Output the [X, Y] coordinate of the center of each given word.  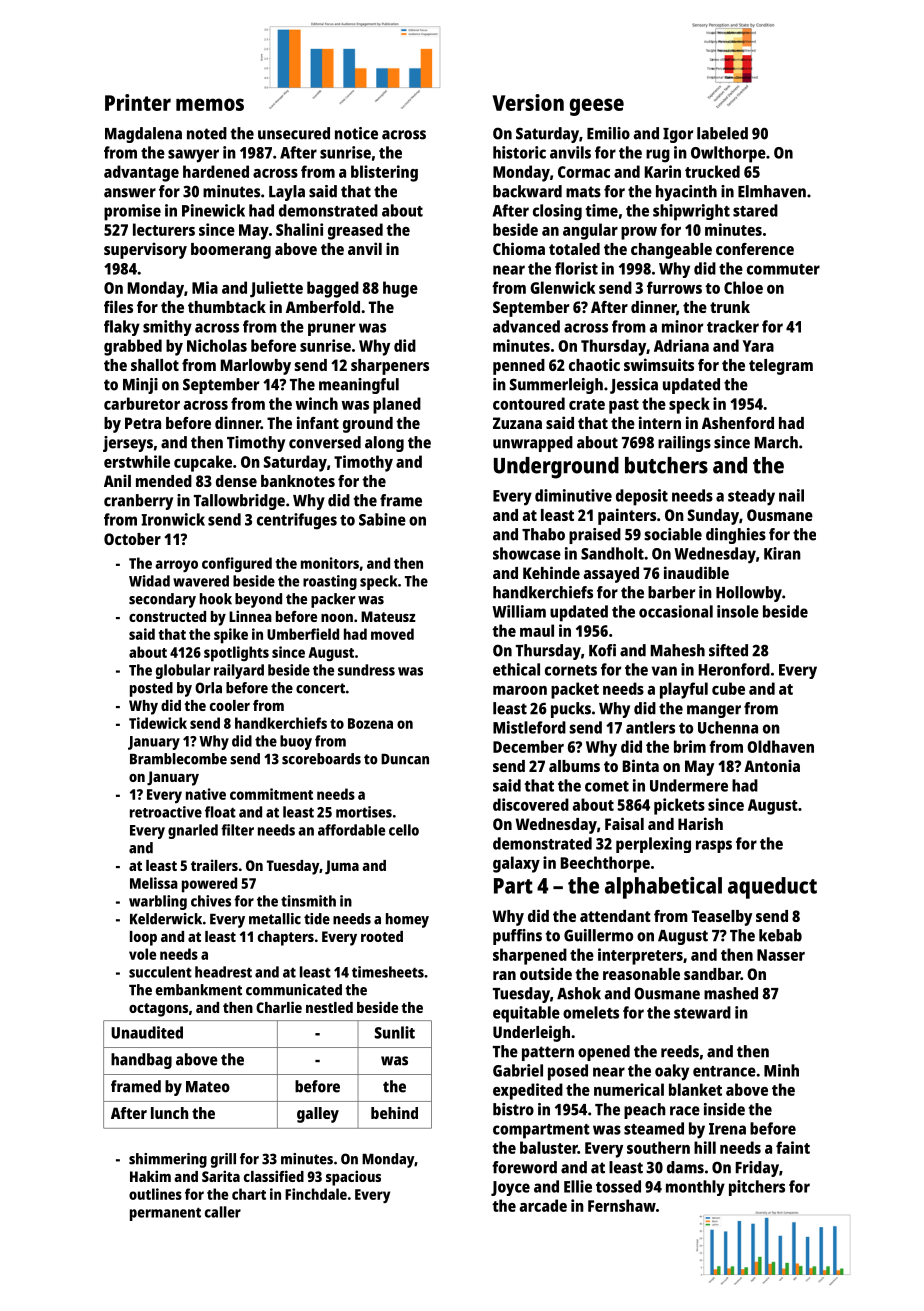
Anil [117, 480]
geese [597, 107]
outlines [155, 1194]
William [519, 611]
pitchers [757, 1188]
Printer [138, 102]
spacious [353, 1178]
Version [528, 102]
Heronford [734, 669]
